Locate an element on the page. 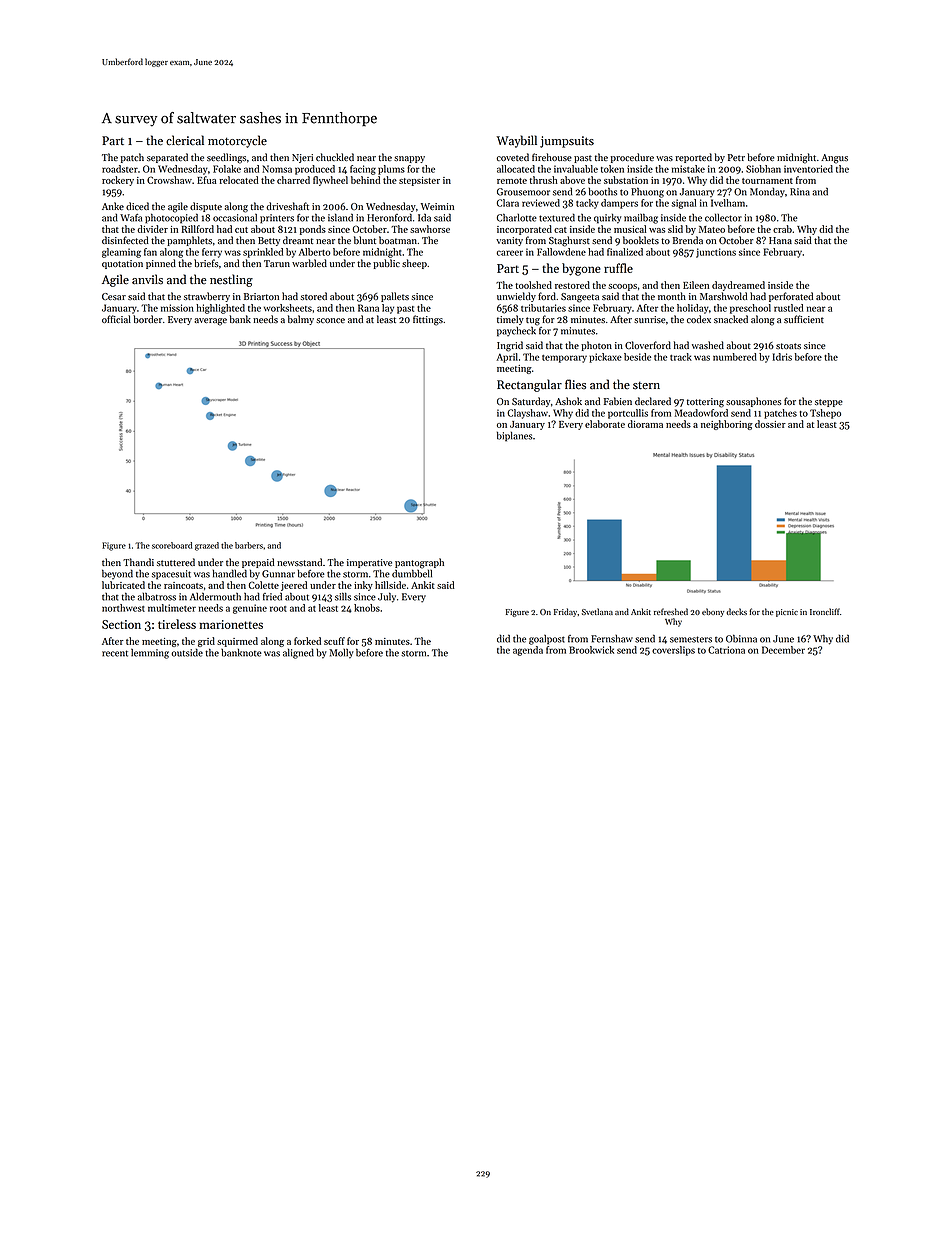 Image resolution: width=952 pixels, height=1233 pixels. average is located at coordinates (210, 322).
